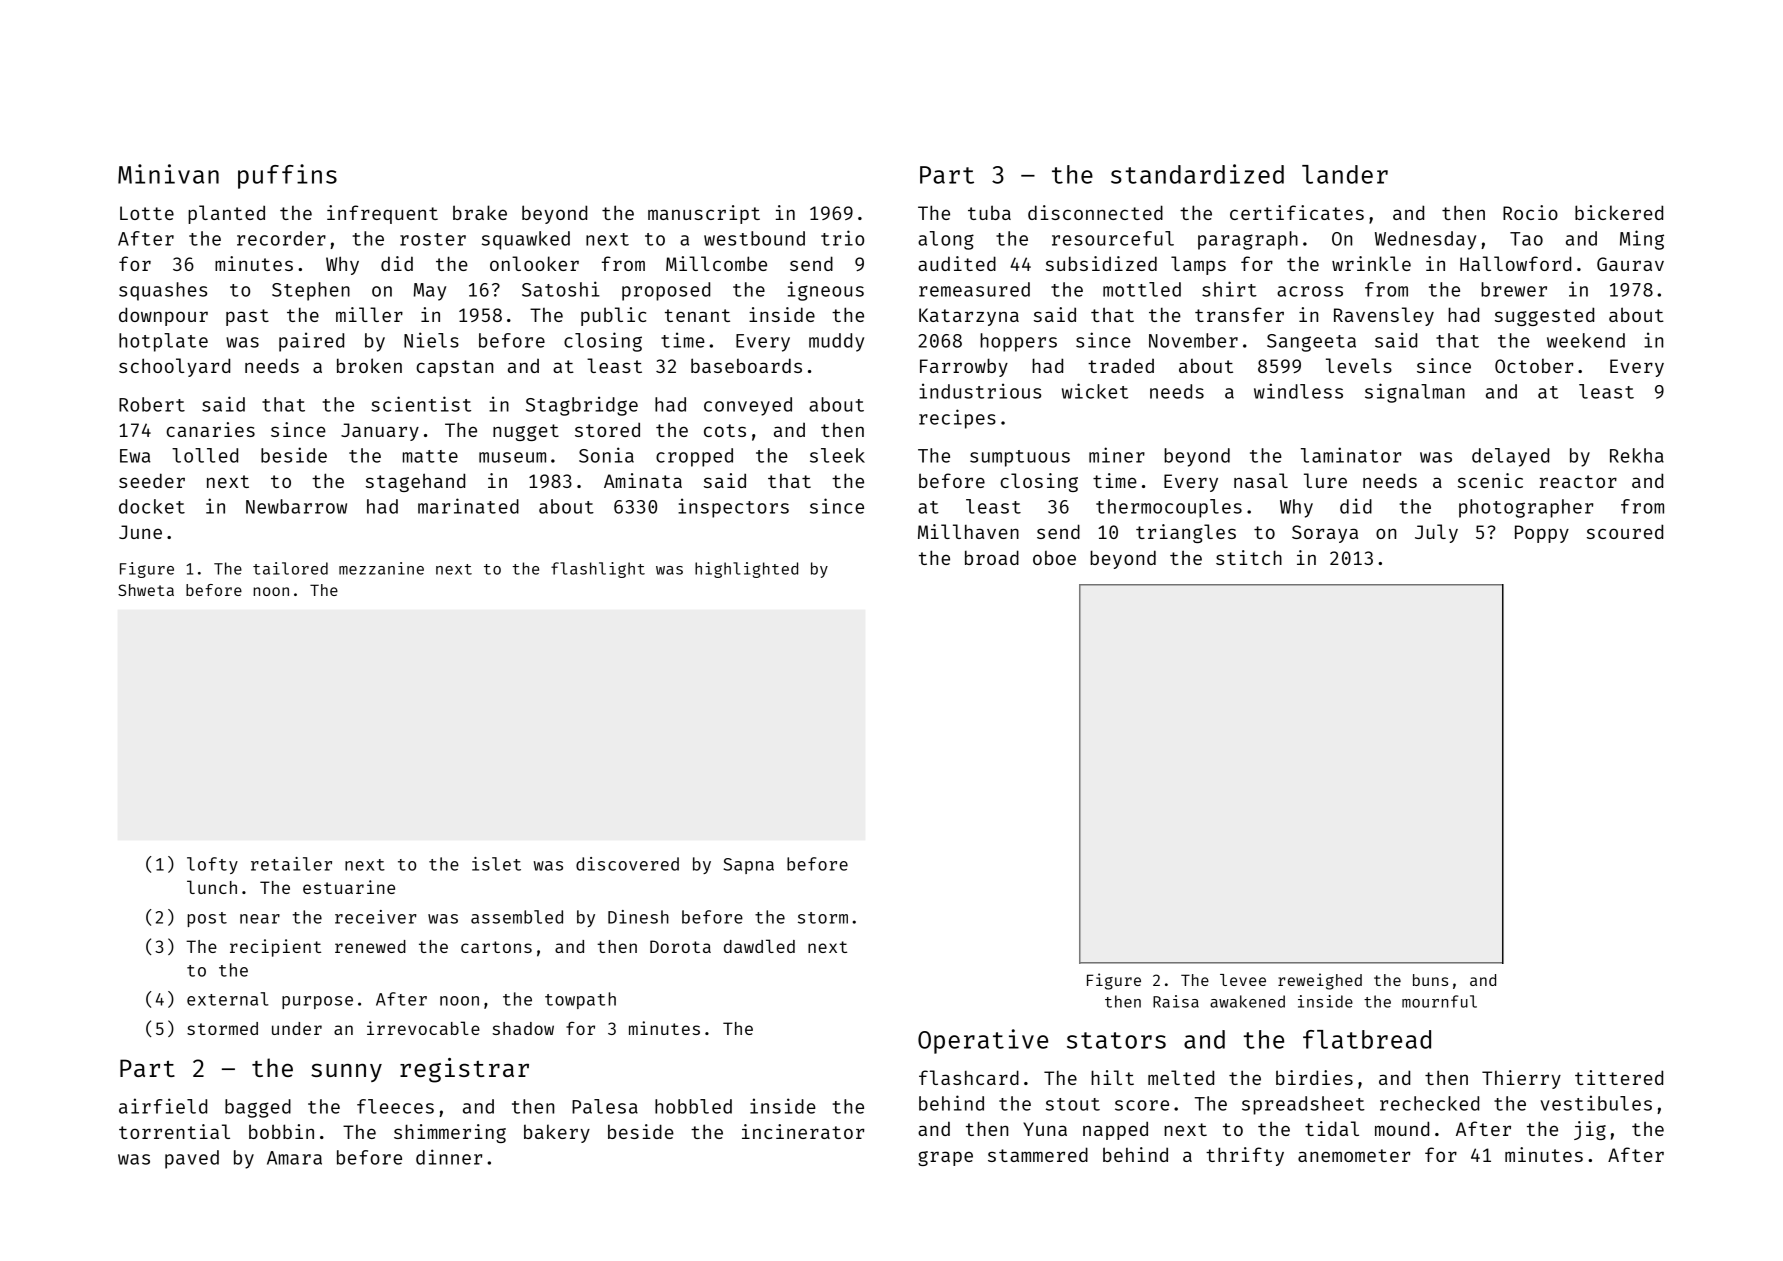 The image size is (1783, 1261). I want to click on mournful, so click(1439, 1001).
